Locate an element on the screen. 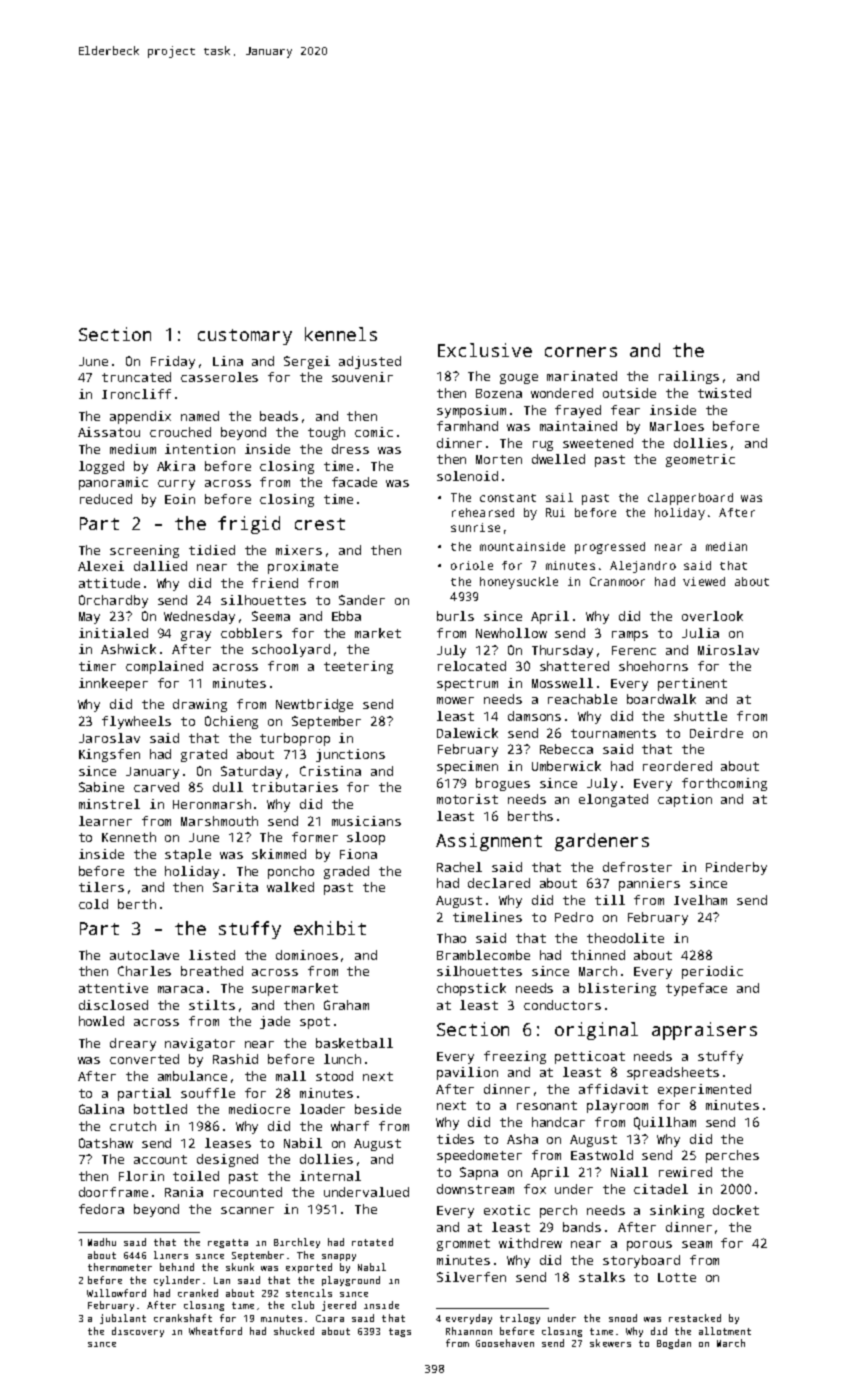 The width and height of the screenshot is (849, 1400). spreadsheets is located at coordinates (673, 1073).
